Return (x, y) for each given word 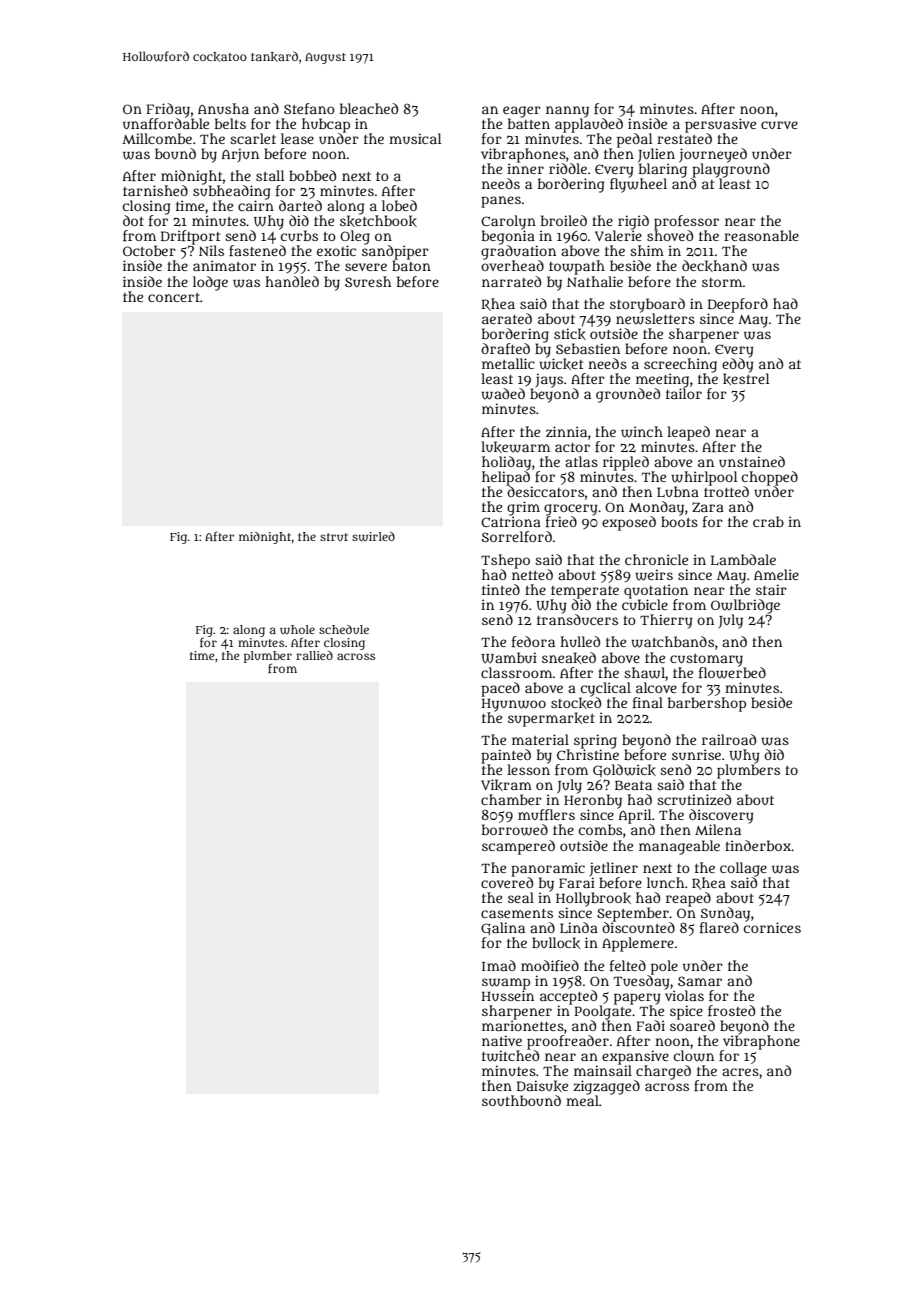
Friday (168, 110)
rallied (314, 655)
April (635, 816)
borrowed (515, 830)
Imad (499, 965)
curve (779, 125)
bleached (369, 108)
